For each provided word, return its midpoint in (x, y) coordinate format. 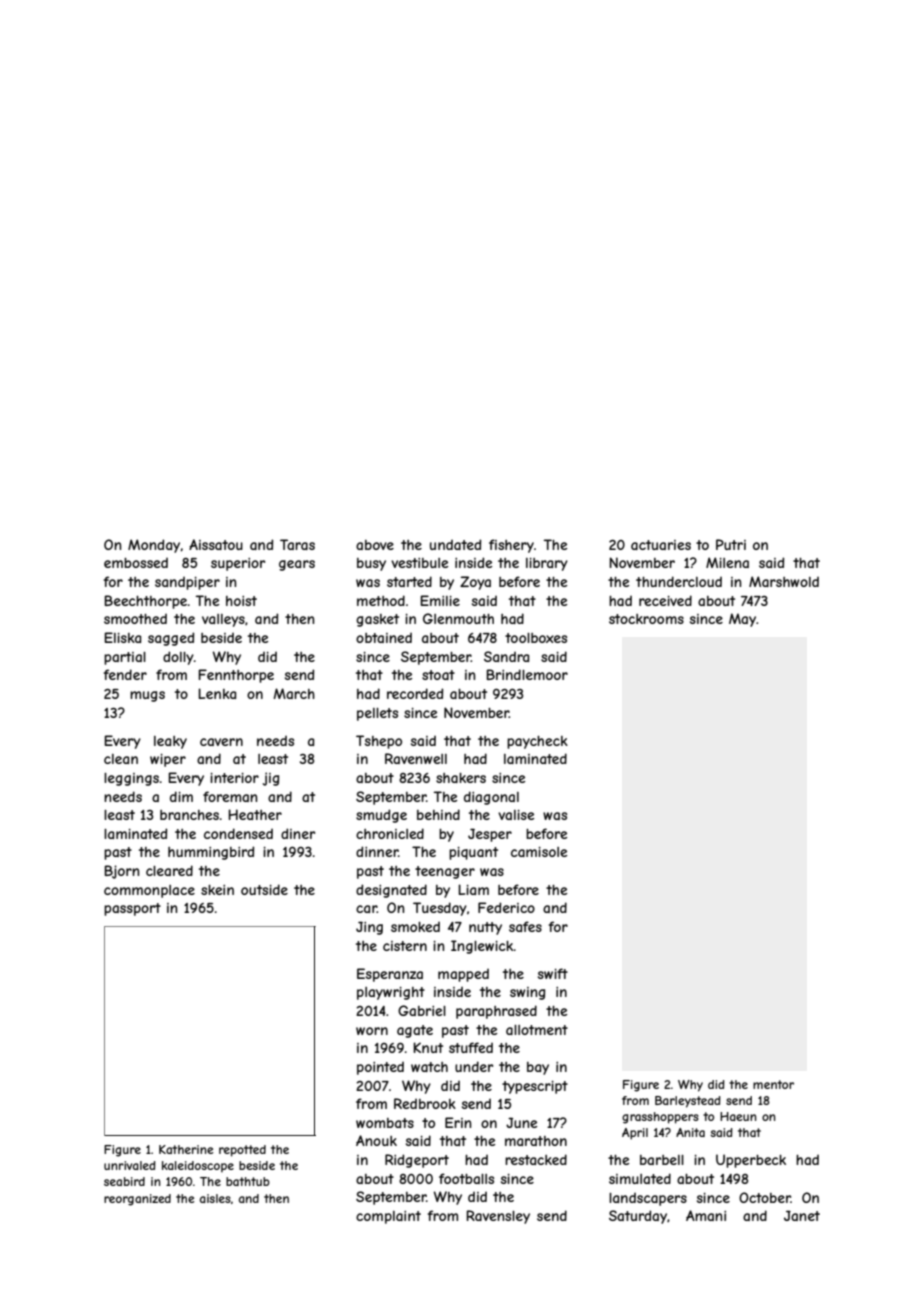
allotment (537, 1030)
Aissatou (216, 544)
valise (516, 815)
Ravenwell (416, 758)
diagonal (491, 798)
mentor (773, 1084)
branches (189, 815)
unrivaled (130, 1165)
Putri (731, 544)
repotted (242, 1151)
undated (455, 544)
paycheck (537, 742)
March (294, 693)
